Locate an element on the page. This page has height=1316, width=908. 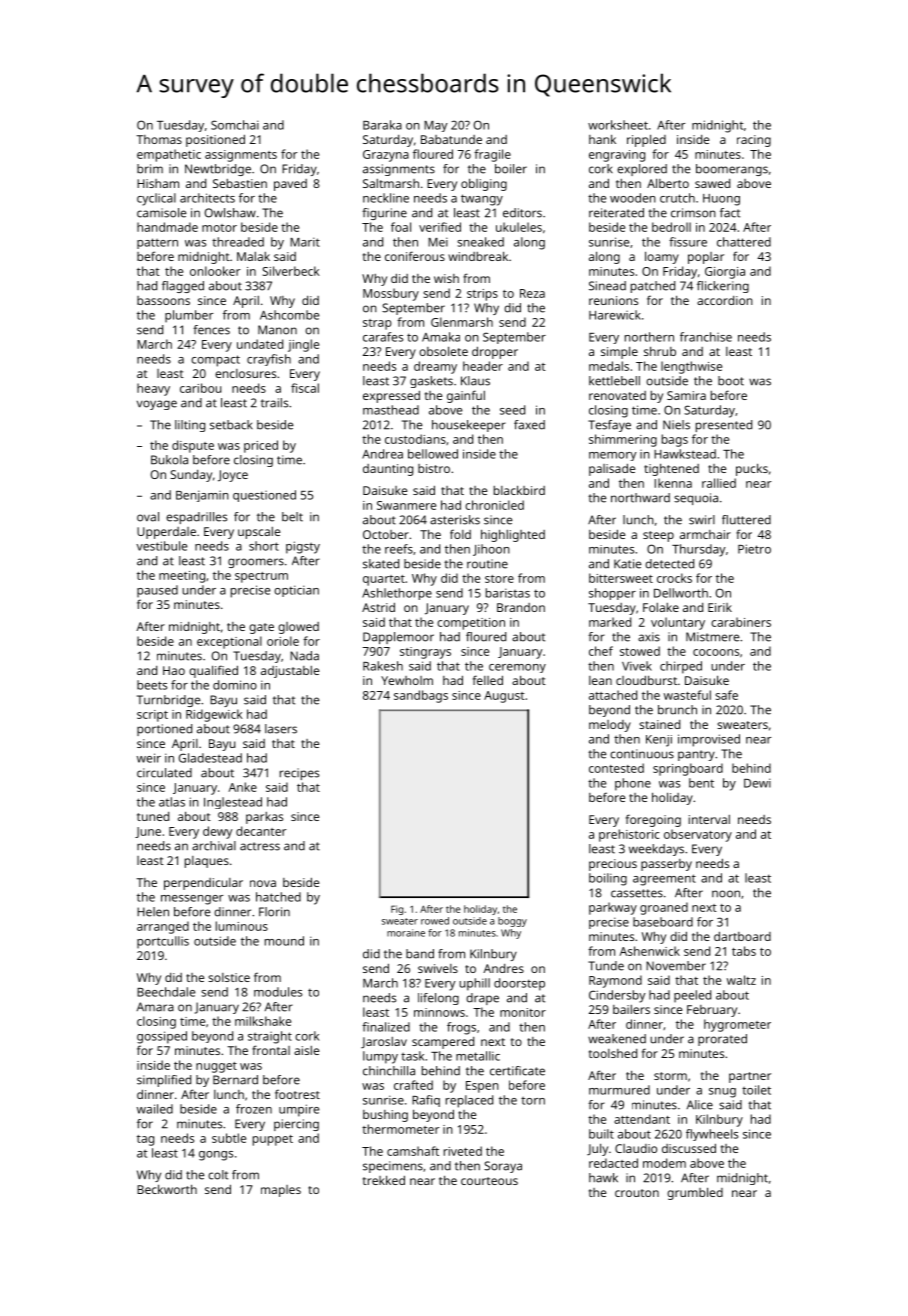
courteous is located at coordinates (489, 1181).
